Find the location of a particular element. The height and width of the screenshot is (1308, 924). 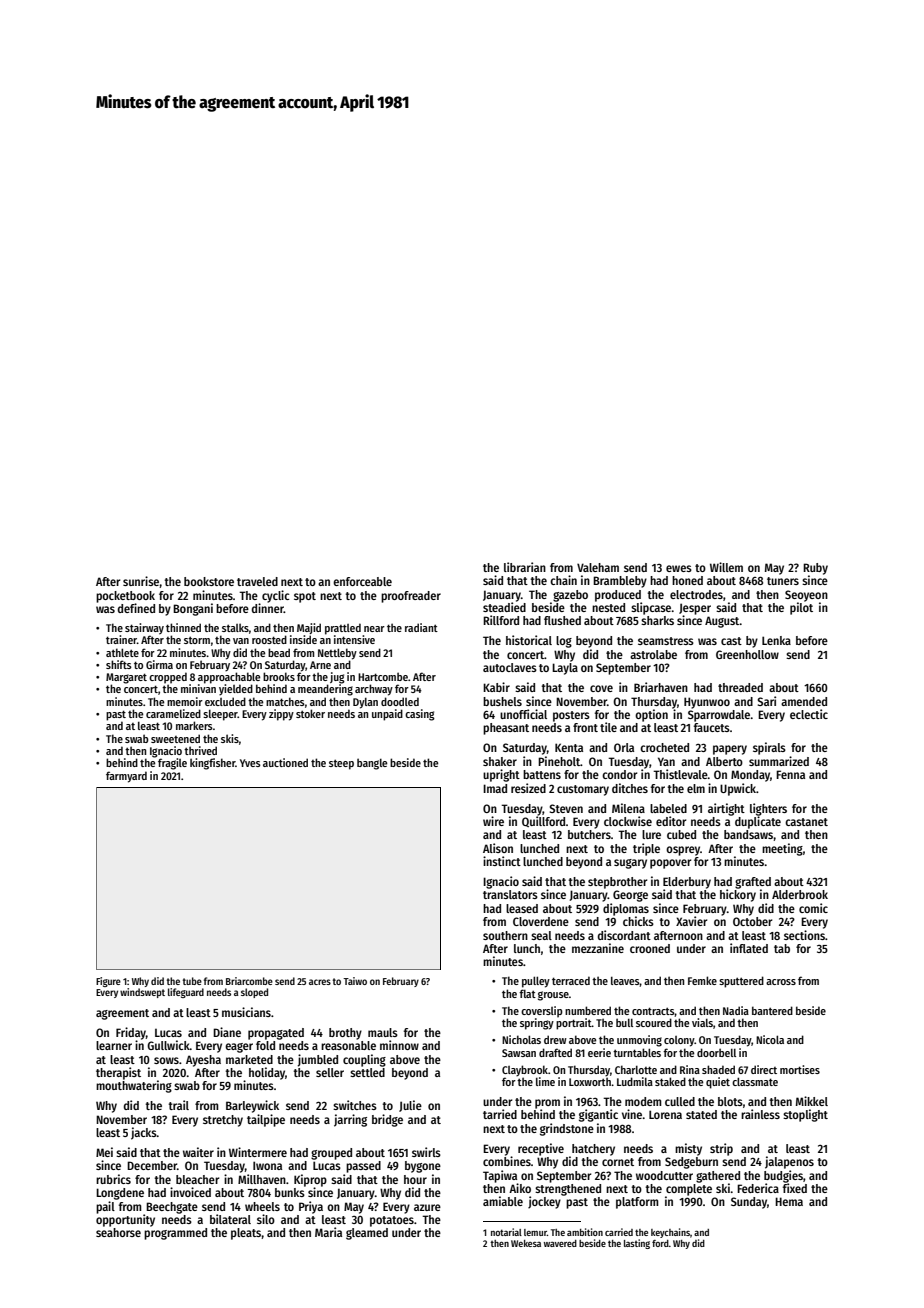

gleamed is located at coordinates (367, 1234).
